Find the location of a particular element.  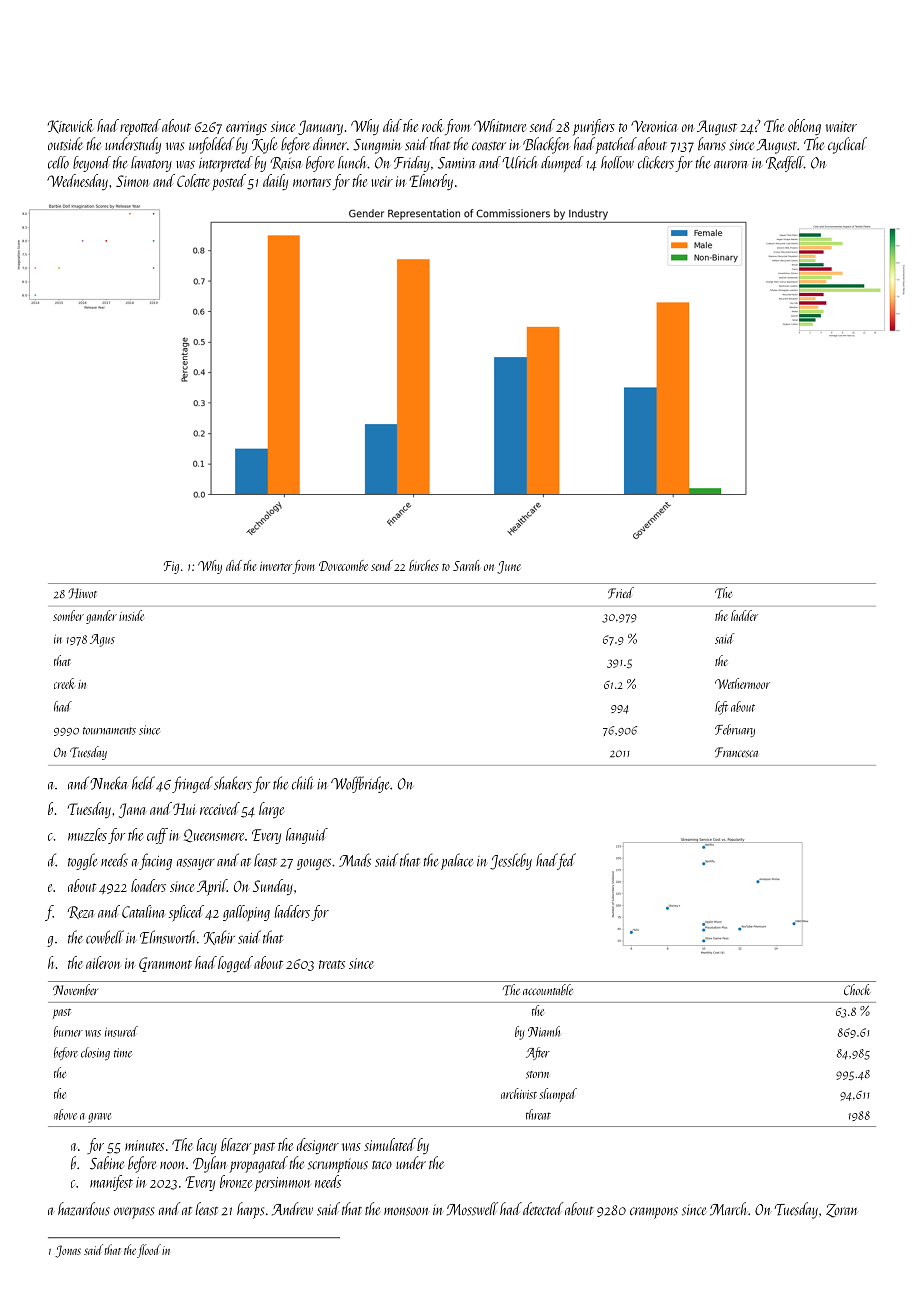

Francesca is located at coordinates (736, 752).
